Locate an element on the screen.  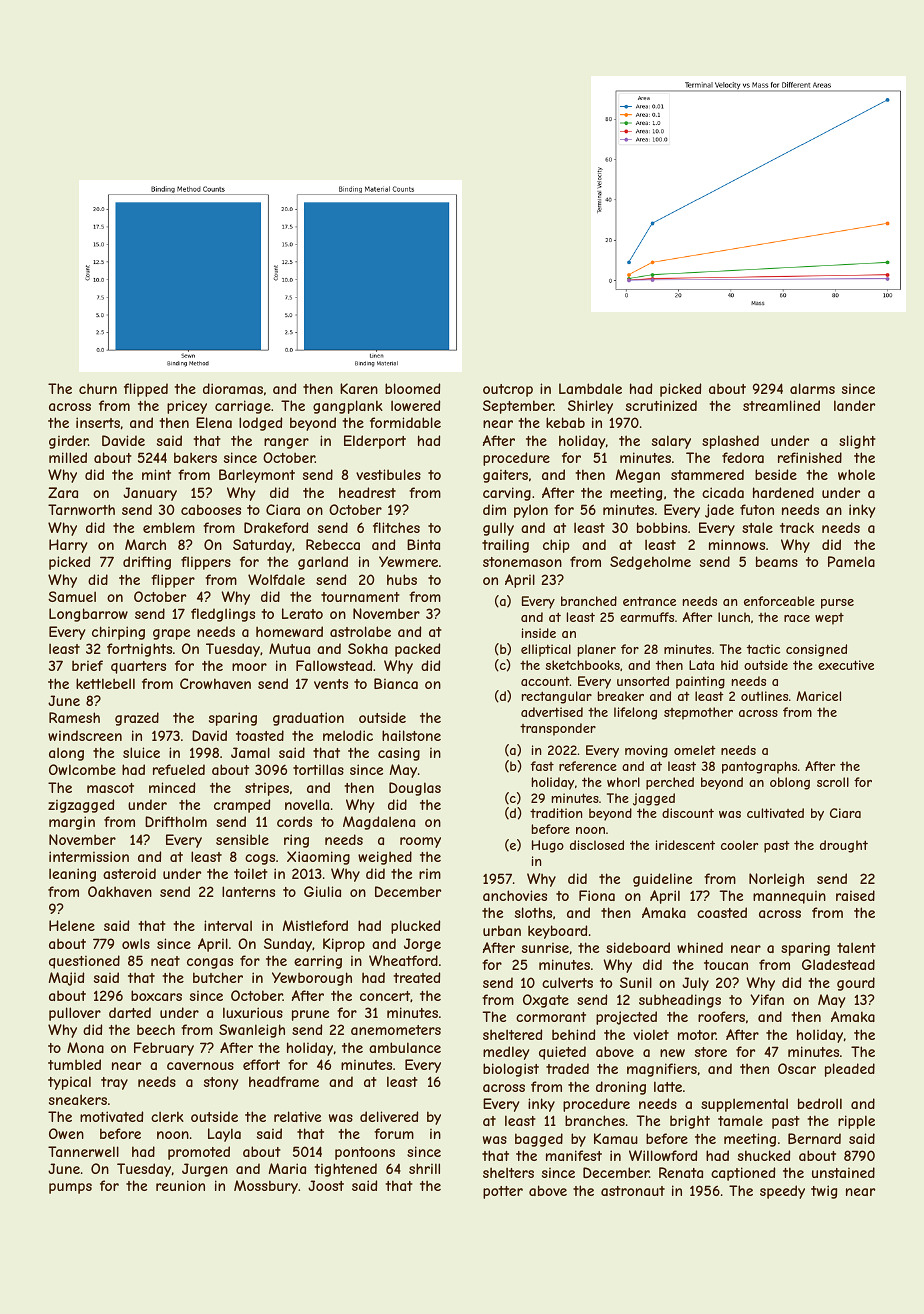
sheltered is located at coordinates (512, 1034).
